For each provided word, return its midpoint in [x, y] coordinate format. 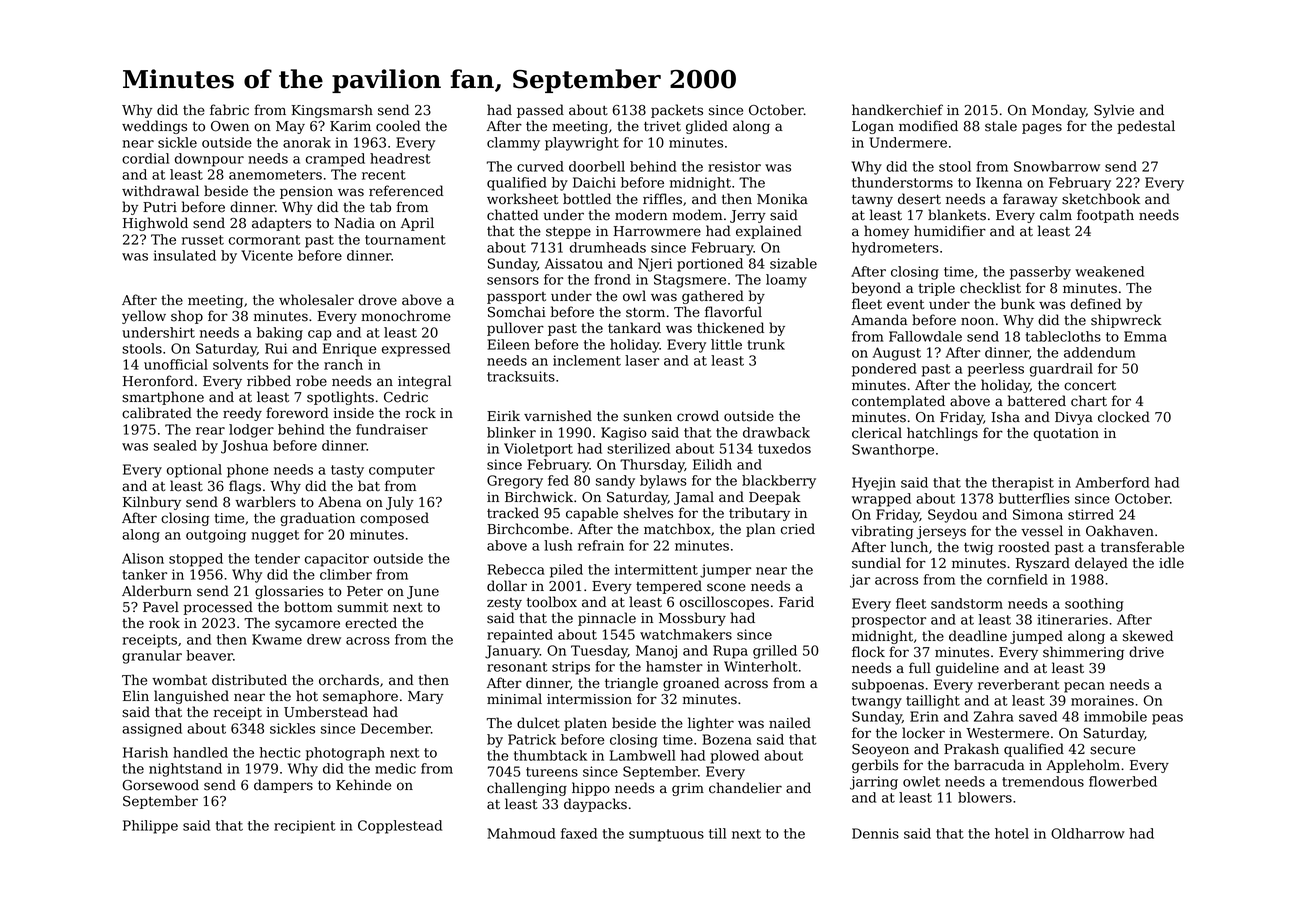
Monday [1059, 111]
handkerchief [897, 110]
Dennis [875, 833]
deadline [978, 636]
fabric [229, 110]
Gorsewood [161, 785]
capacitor [337, 560]
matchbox [677, 529]
